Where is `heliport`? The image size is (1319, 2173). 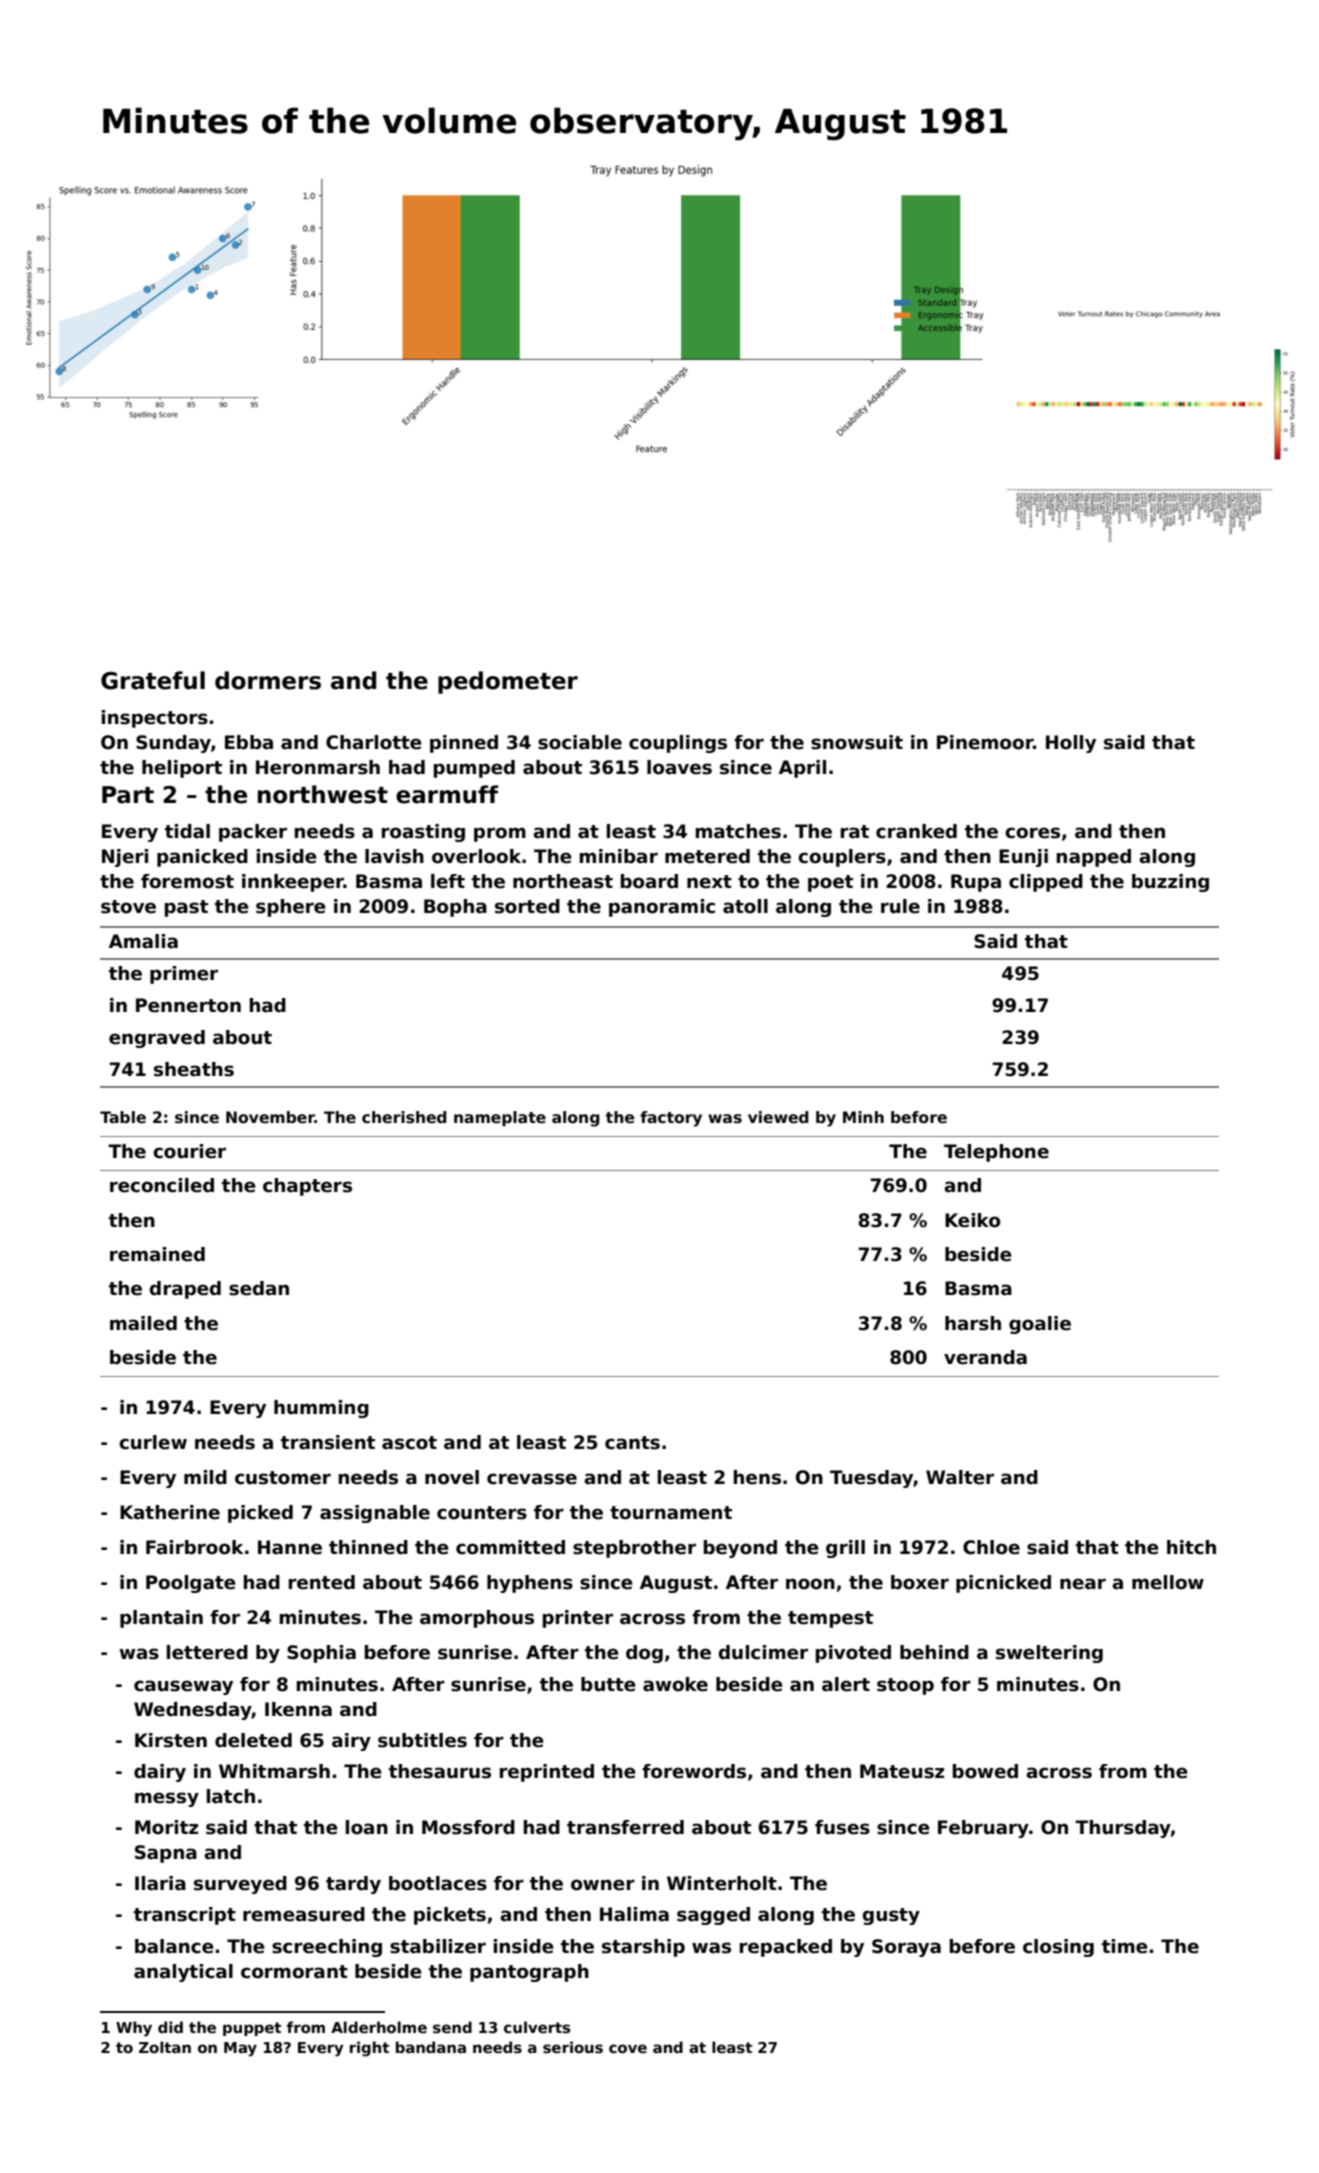
heliport is located at coordinates (182, 769).
